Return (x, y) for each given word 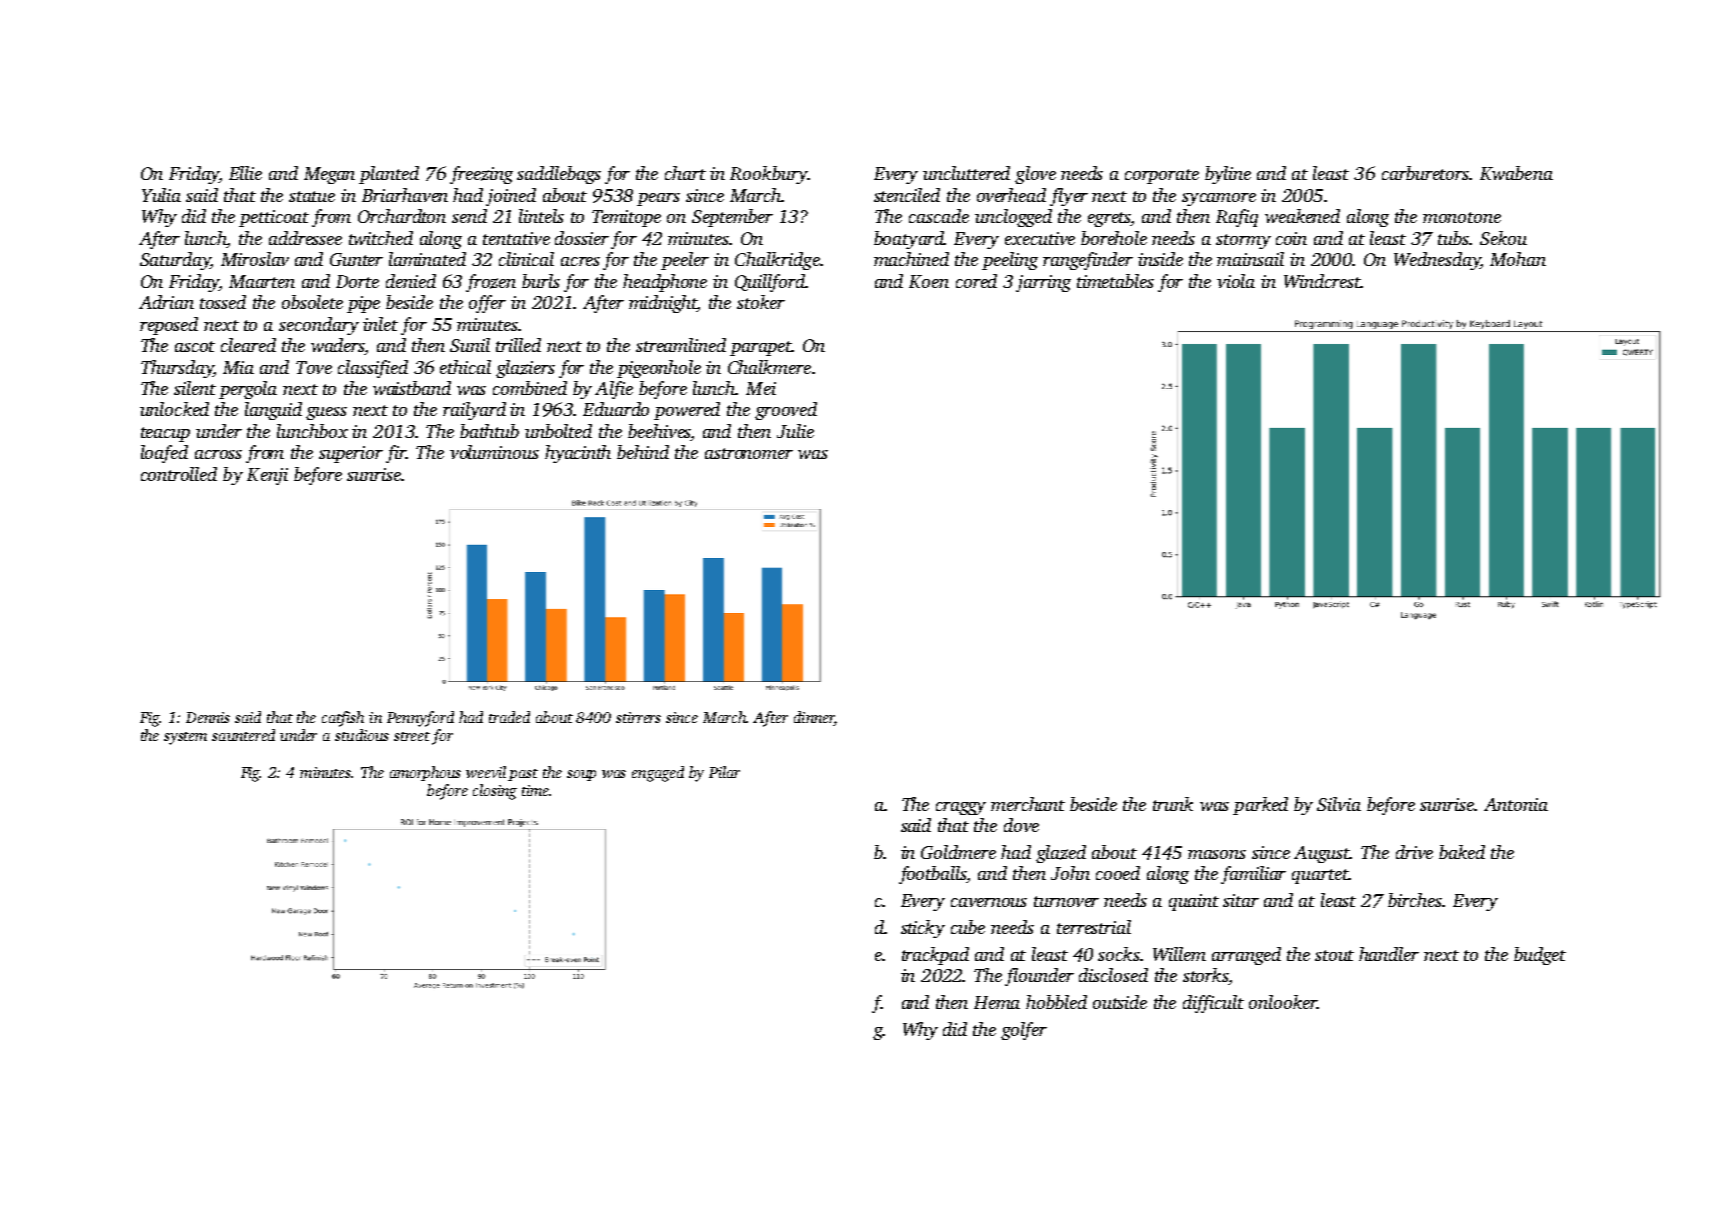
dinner (814, 718)
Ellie (245, 173)
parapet (761, 348)
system (185, 738)
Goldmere (958, 852)
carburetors (1425, 173)
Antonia (1516, 804)
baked (1462, 852)
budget (1540, 956)
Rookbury (769, 175)
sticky (923, 929)
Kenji (267, 476)
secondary (319, 326)
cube (968, 927)
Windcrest (1322, 281)
